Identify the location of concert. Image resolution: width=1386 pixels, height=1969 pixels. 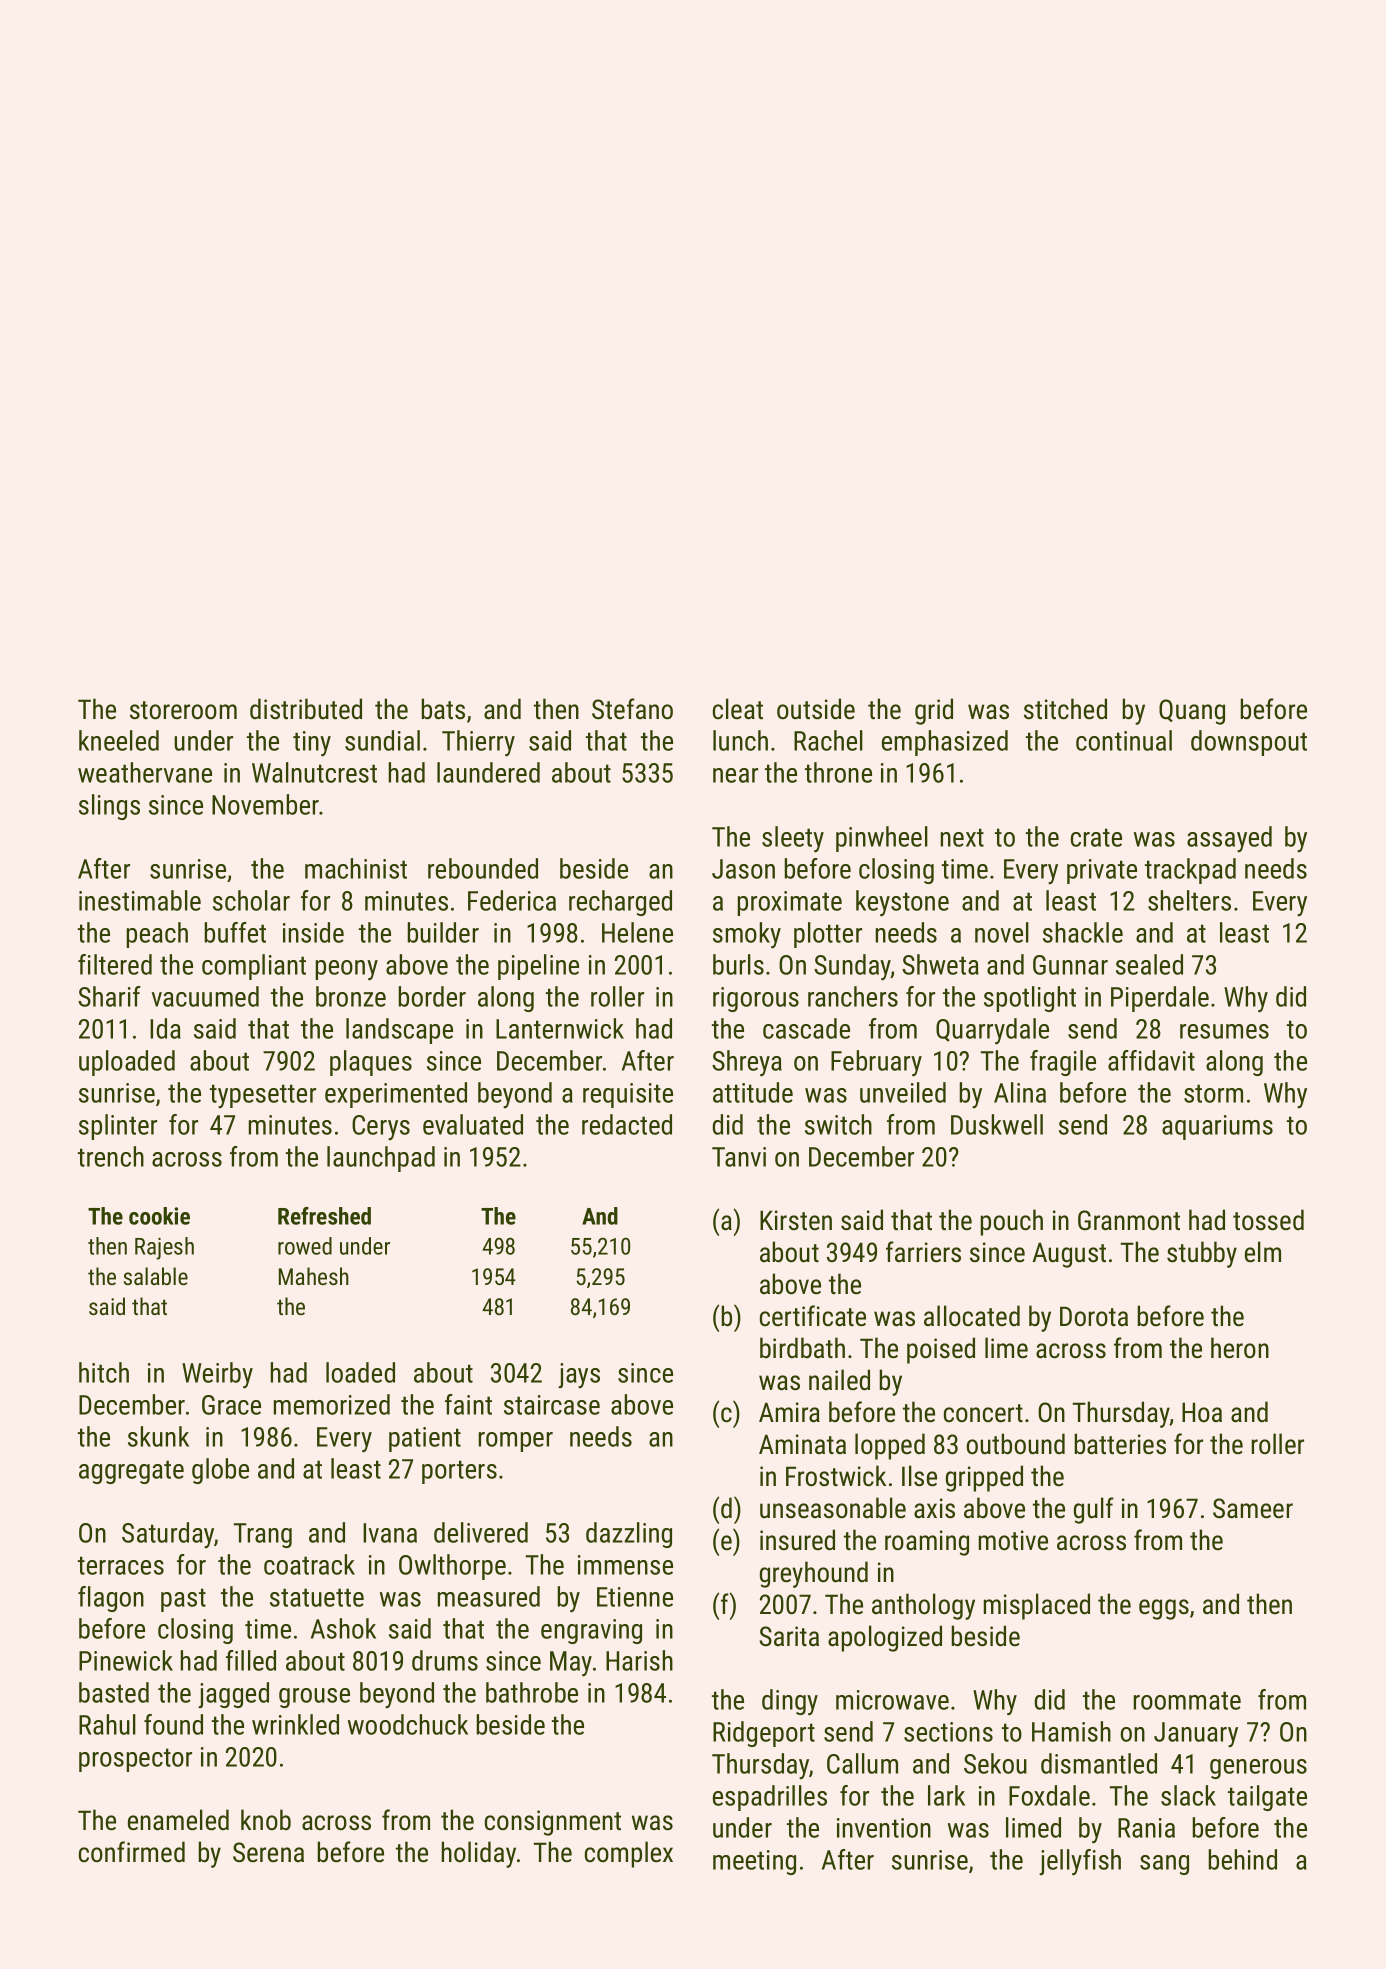
(983, 1413).
